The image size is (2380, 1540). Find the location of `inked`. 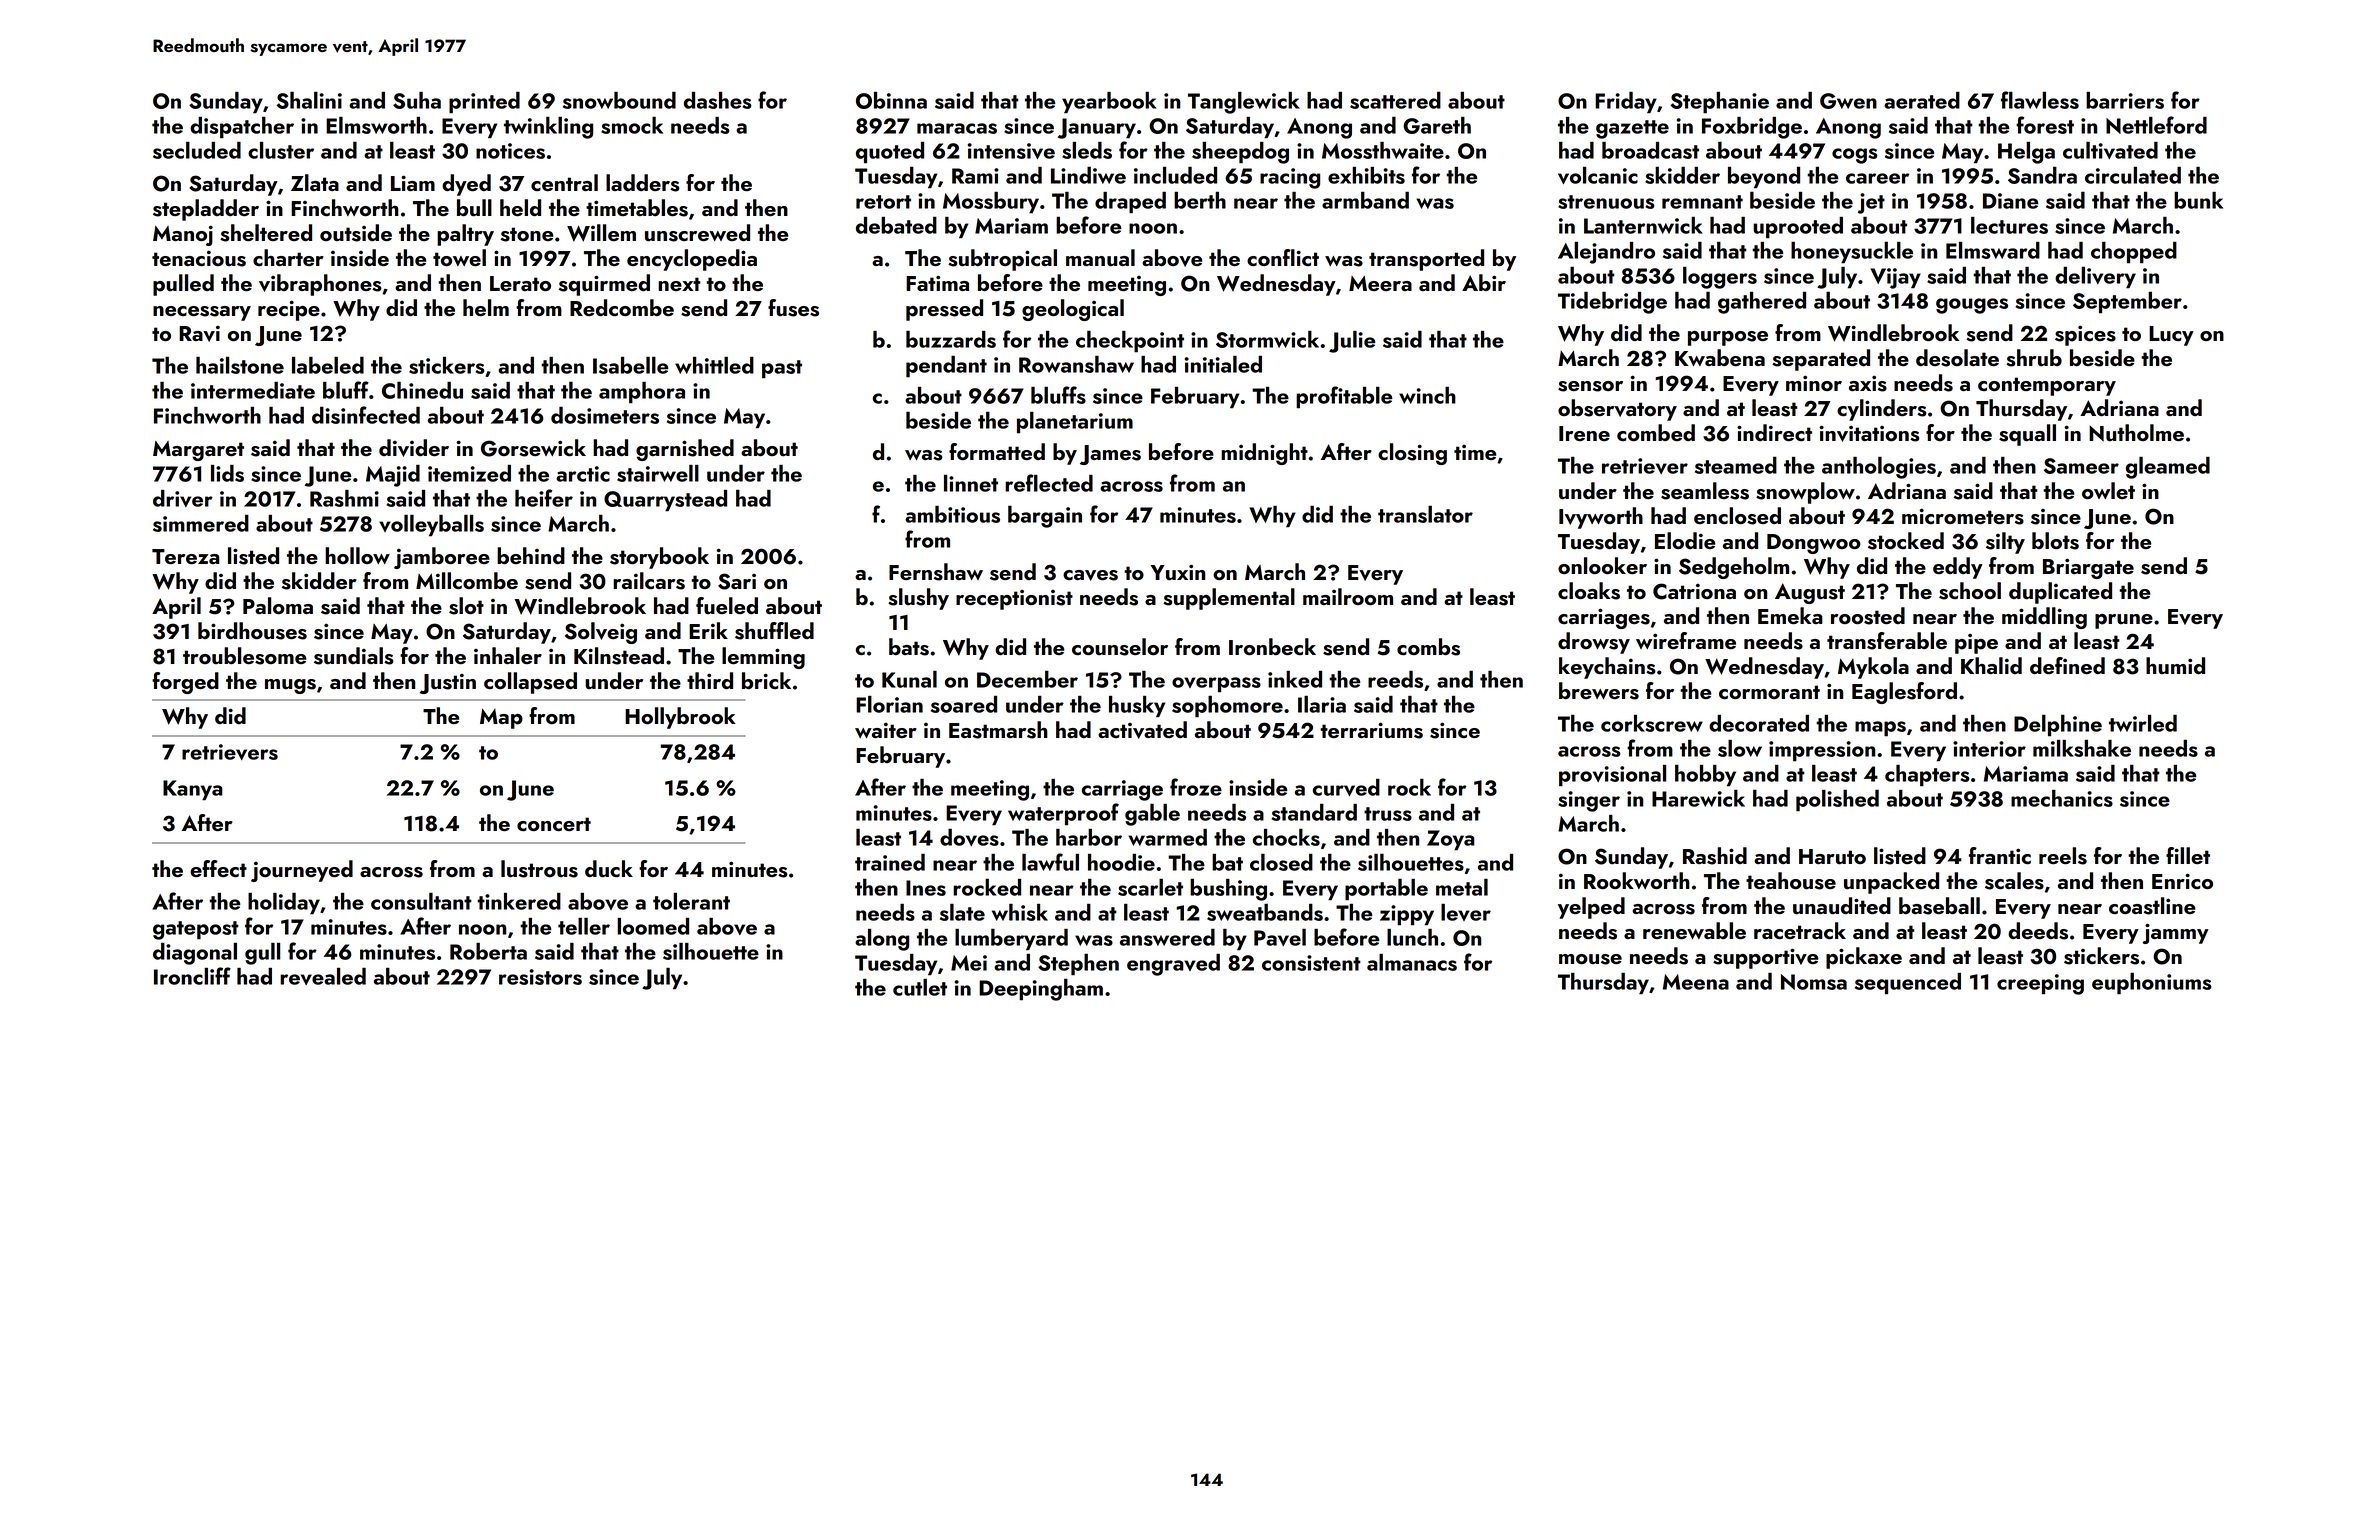

inked is located at coordinates (1295, 679).
